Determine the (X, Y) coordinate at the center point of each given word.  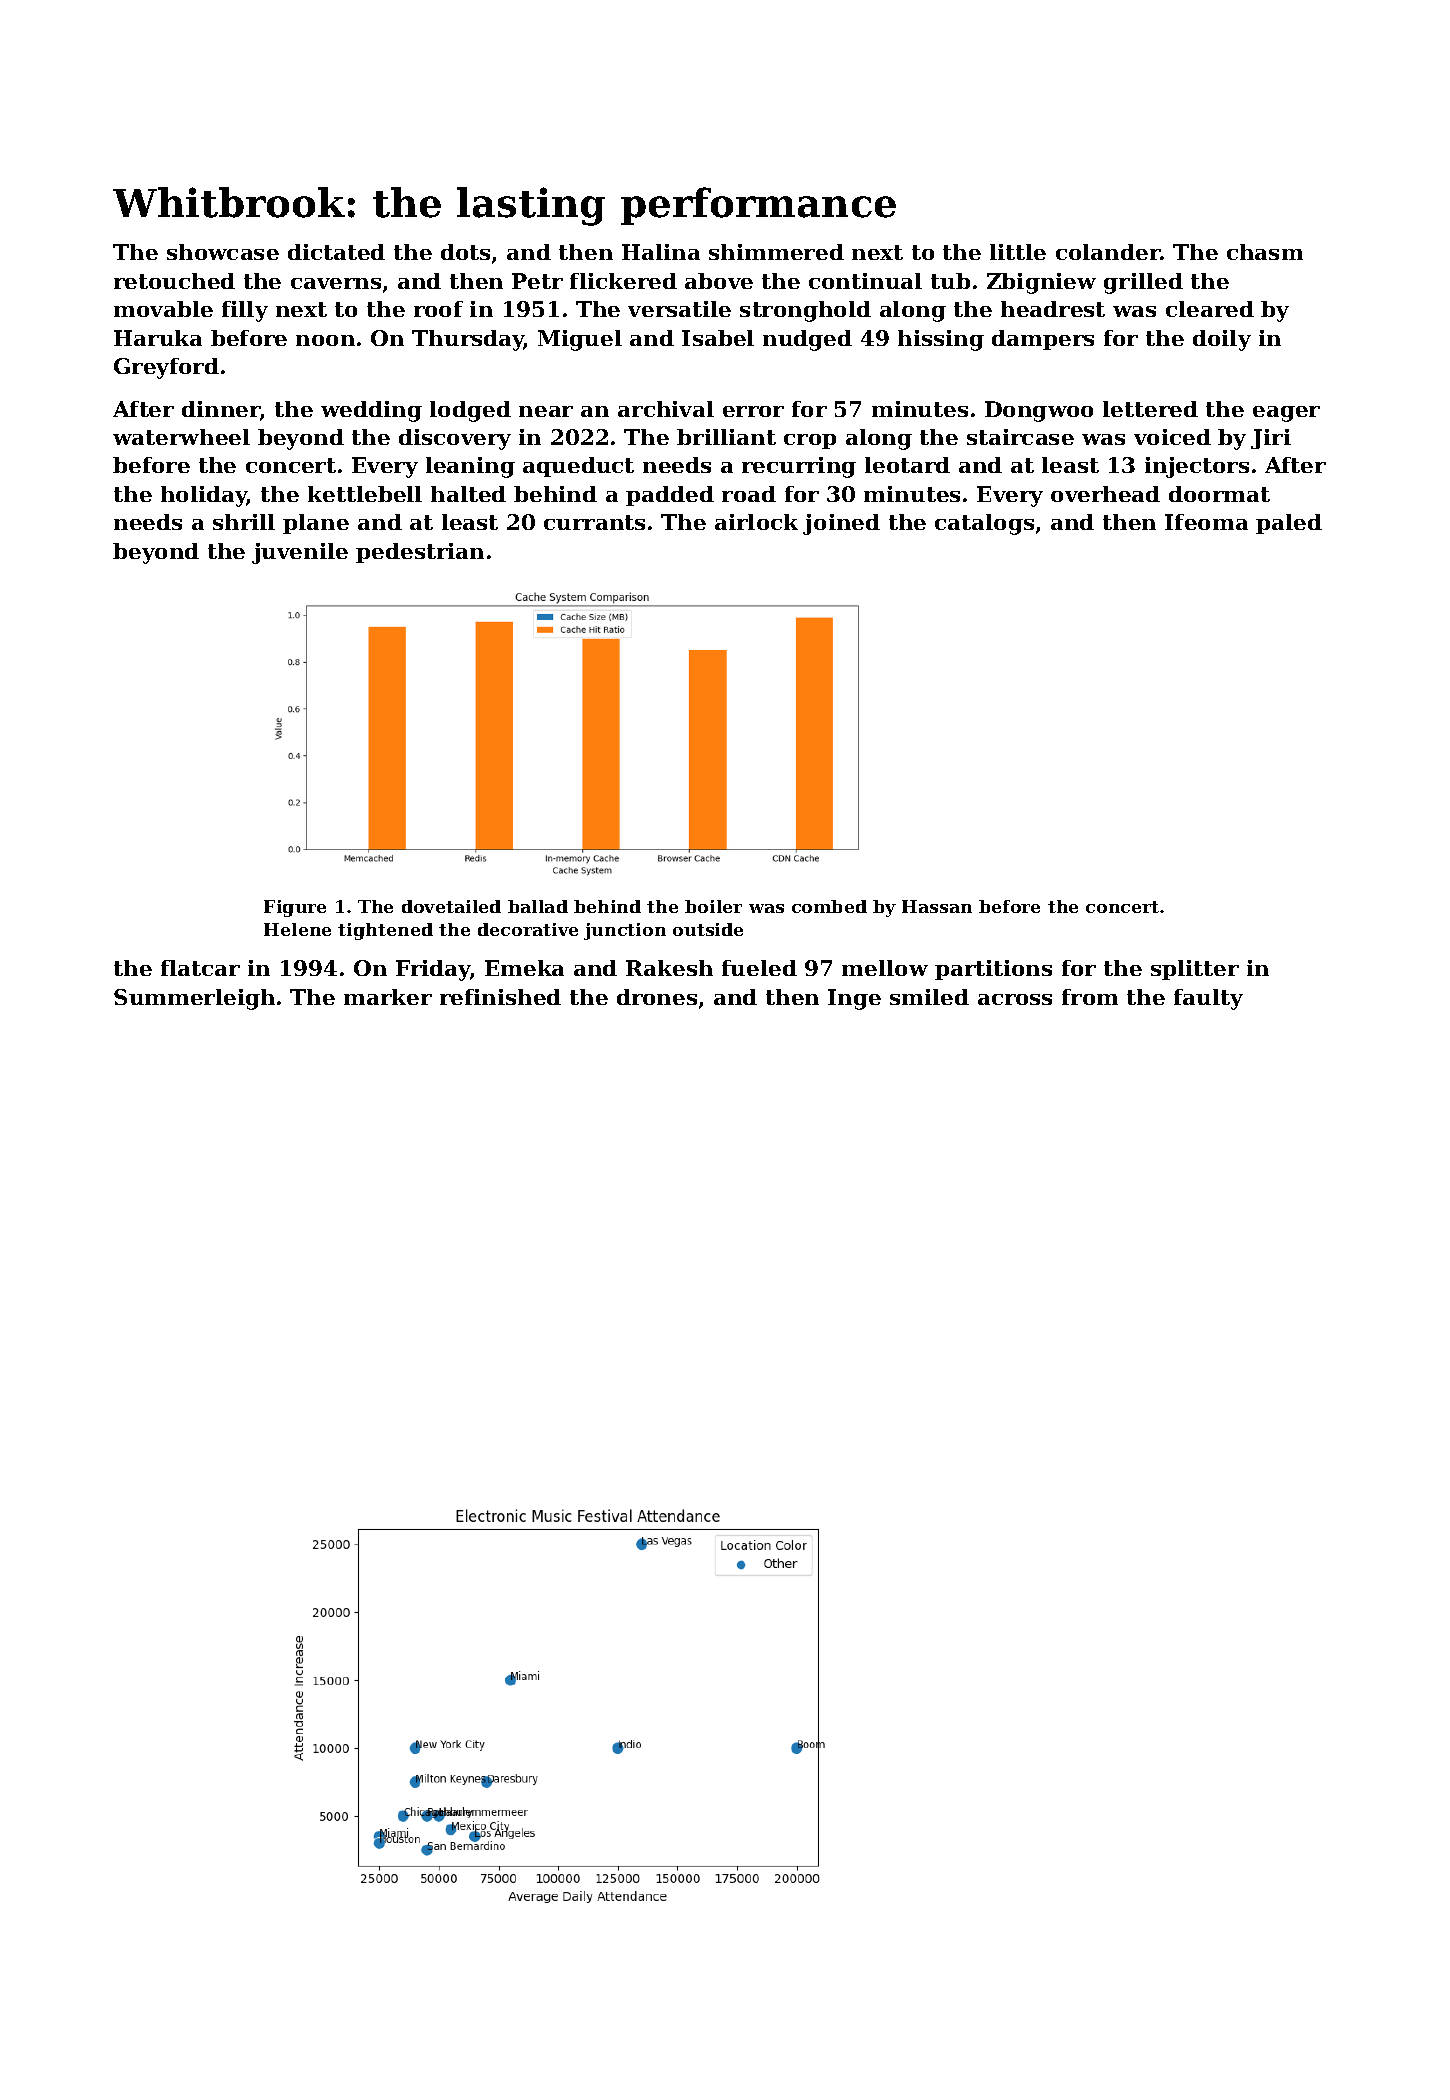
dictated (336, 252)
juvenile (300, 553)
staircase (1020, 437)
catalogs (984, 524)
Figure (295, 908)
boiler (713, 906)
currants (594, 522)
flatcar (200, 968)
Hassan (937, 906)
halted (468, 494)
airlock (756, 522)
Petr (537, 281)
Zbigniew (1041, 283)
